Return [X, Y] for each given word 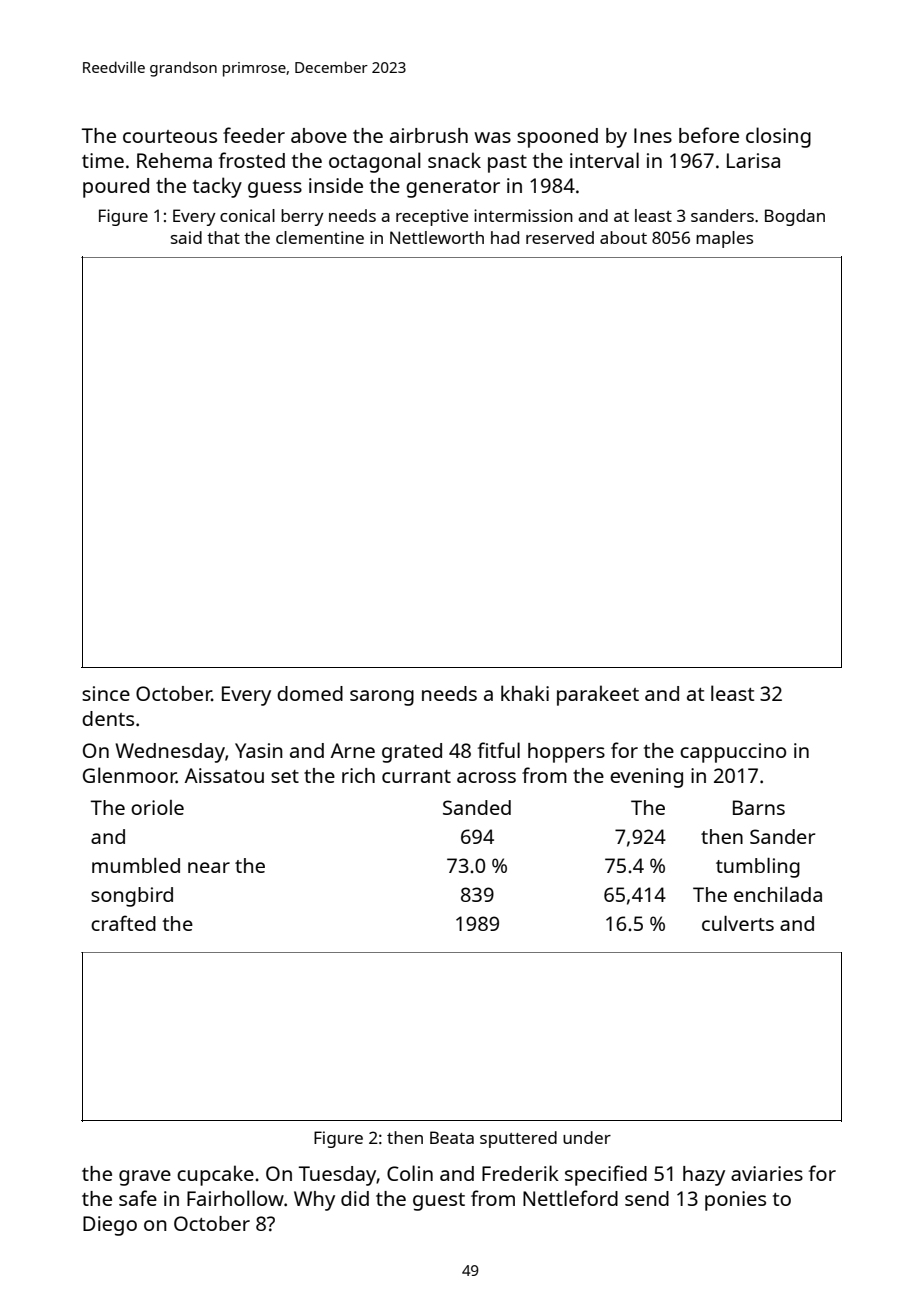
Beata [452, 1137]
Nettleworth [437, 237]
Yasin [259, 750]
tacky [217, 187]
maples [724, 239]
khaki [525, 693]
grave [145, 1178]
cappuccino [733, 753]
